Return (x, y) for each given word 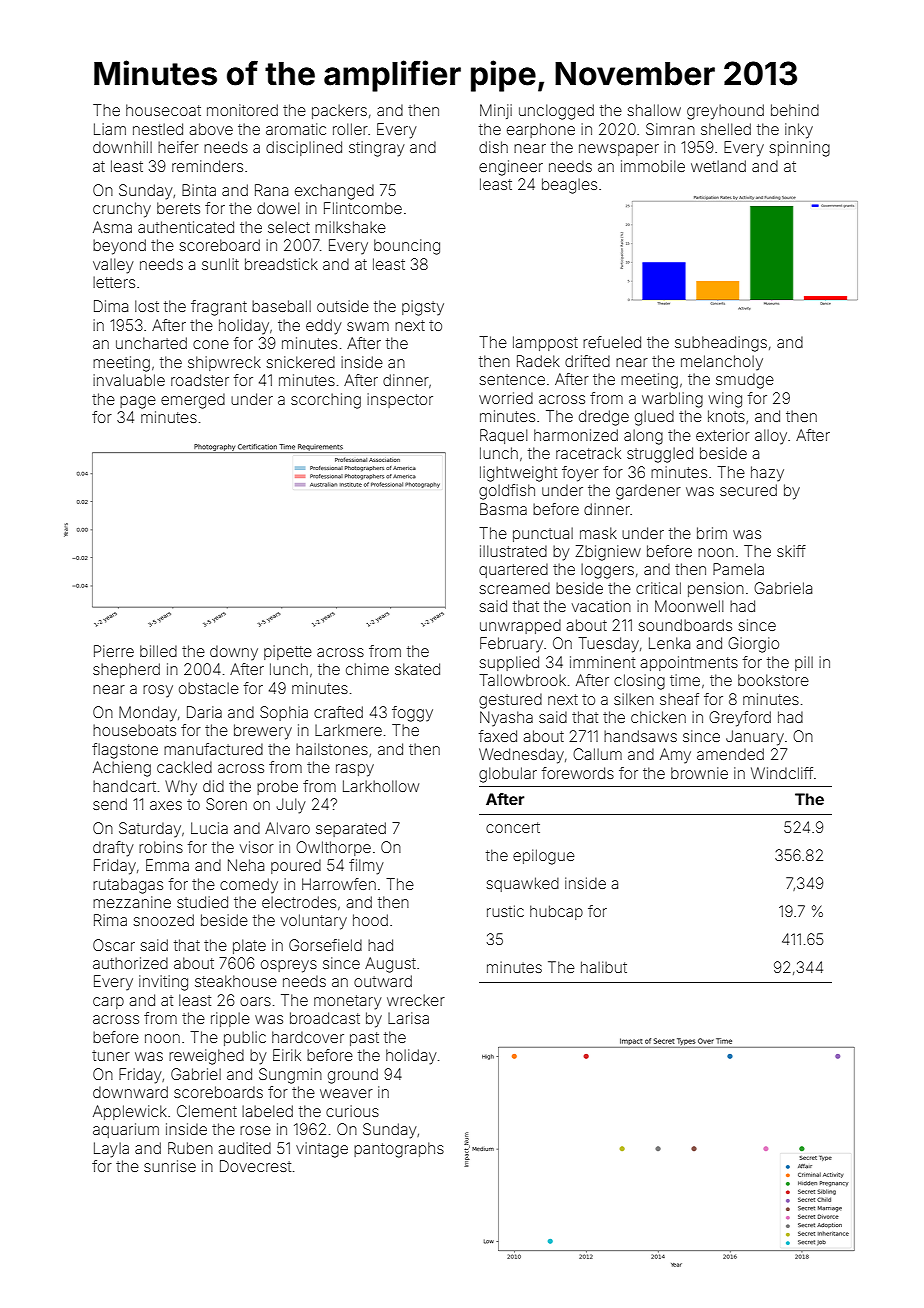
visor (257, 847)
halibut (604, 967)
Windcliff (782, 773)
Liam (110, 129)
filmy (366, 867)
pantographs (399, 1150)
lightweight (518, 474)
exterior (723, 435)
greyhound (725, 112)
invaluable (129, 380)
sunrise (170, 1166)
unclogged (556, 112)
